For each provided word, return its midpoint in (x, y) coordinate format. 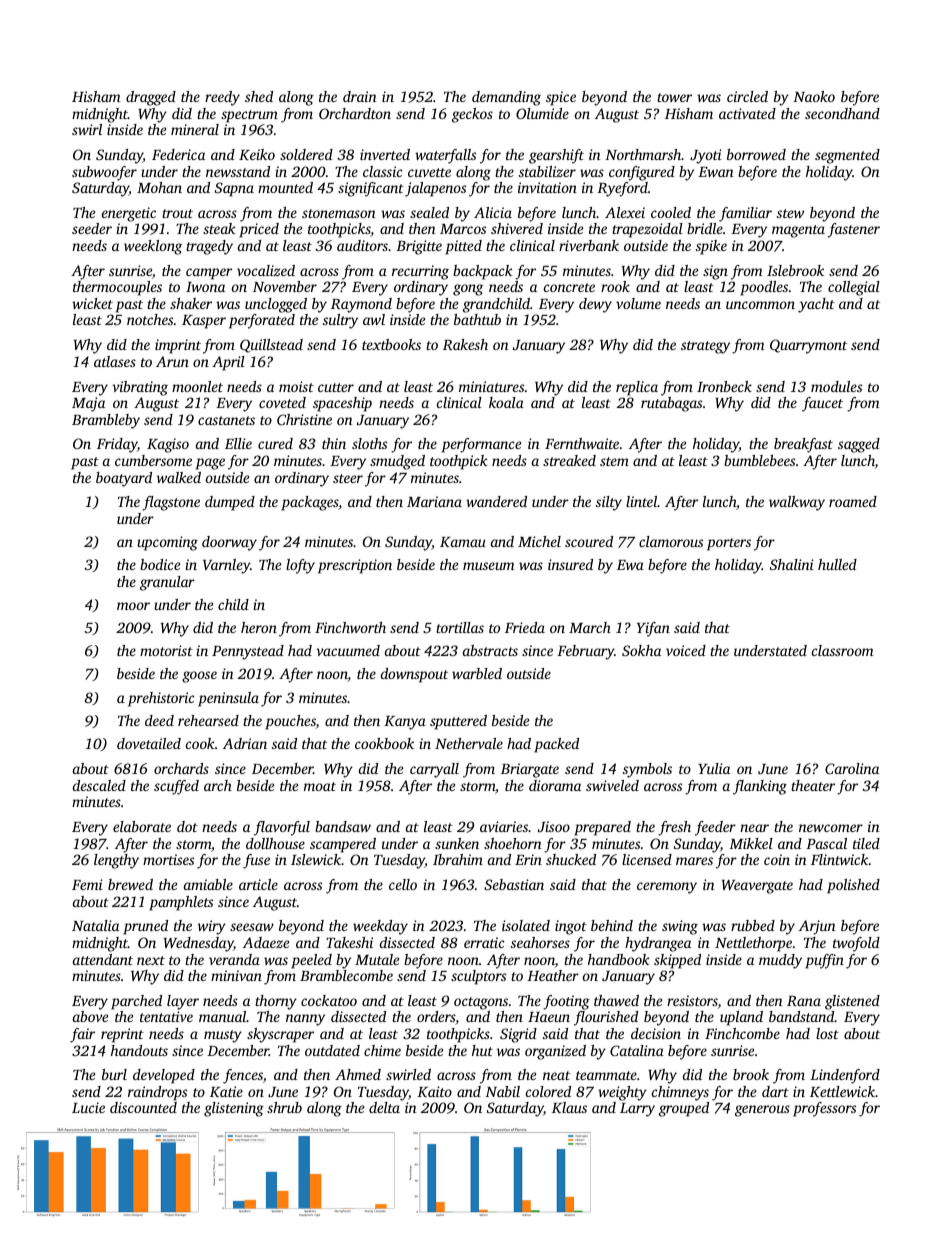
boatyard (124, 479)
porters (729, 544)
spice (561, 98)
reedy (222, 98)
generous (762, 1111)
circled (747, 96)
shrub (284, 1107)
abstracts (490, 650)
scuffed (176, 787)
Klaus (569, 1107)
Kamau (463, 542)
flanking (760, 787)
